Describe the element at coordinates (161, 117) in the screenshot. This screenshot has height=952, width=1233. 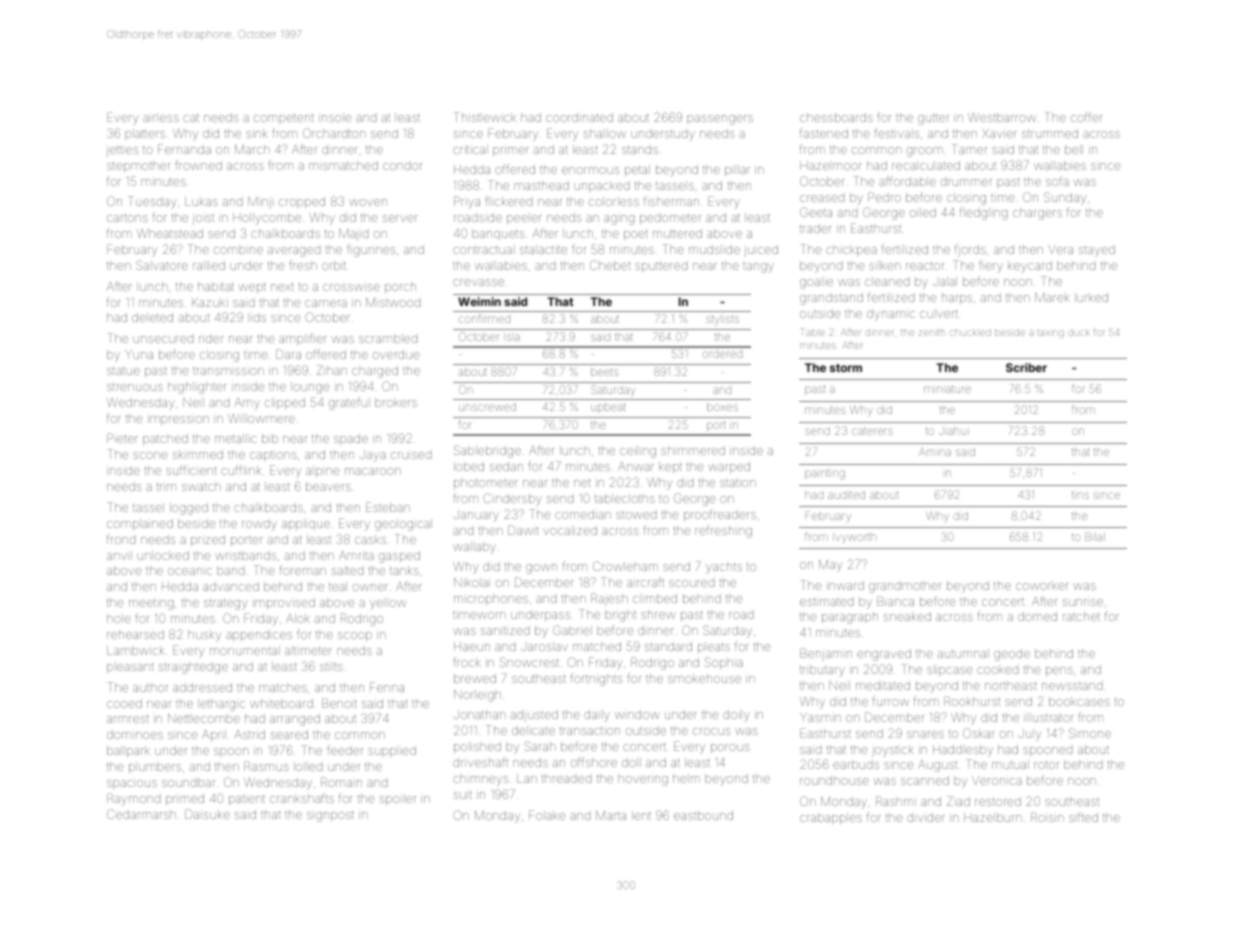
I see `airless` at that location.
